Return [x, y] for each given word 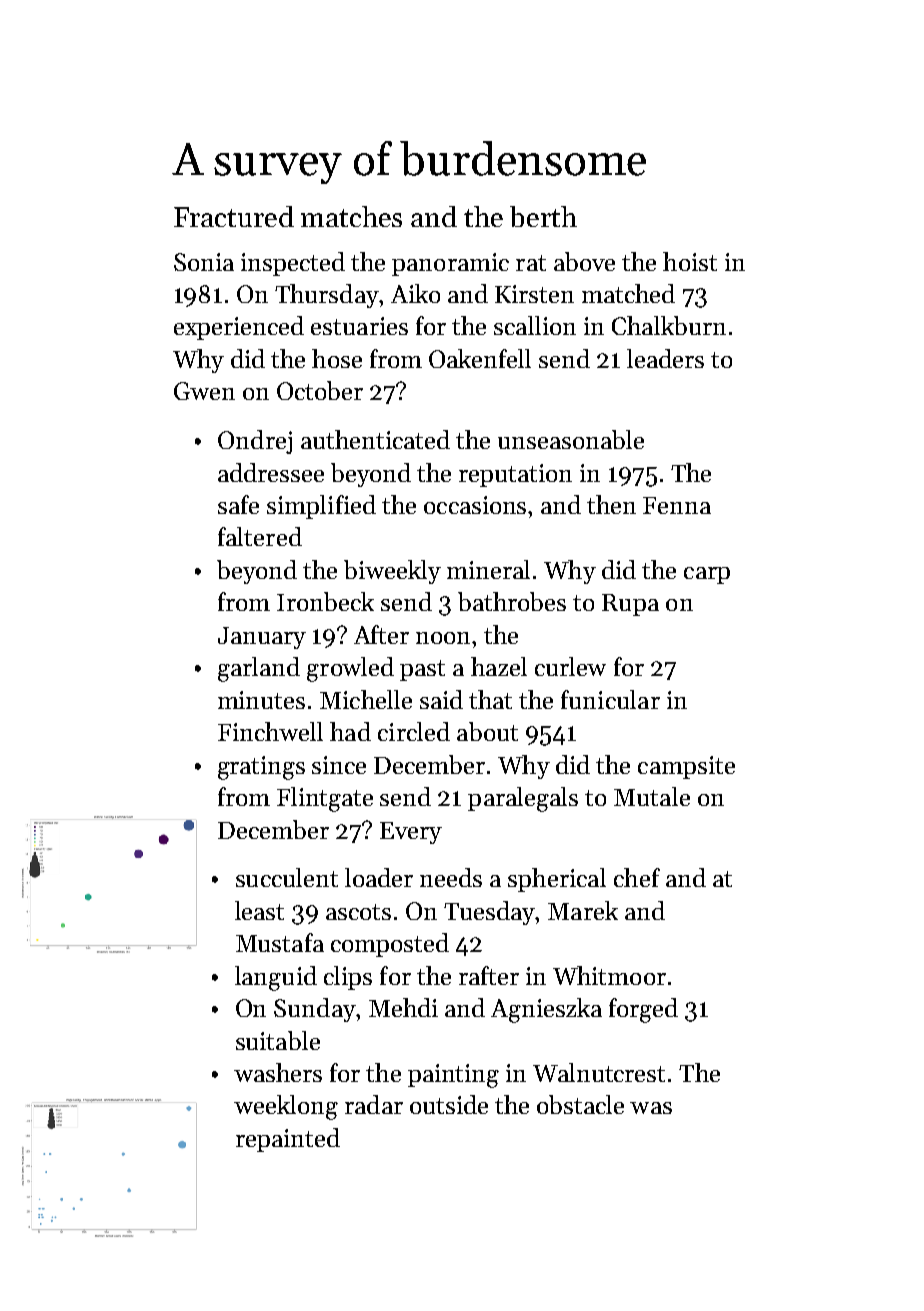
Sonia [204, 262]
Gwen [204, 391]
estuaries [359, 326]
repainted [288, 1140]
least [259, 910]
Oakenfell [480, 358]
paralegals [523, 799]
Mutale [652, 796]
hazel [499, 666]
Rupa [630, 605]
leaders [665, 358]
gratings [261, 768]
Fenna [677, 505]
